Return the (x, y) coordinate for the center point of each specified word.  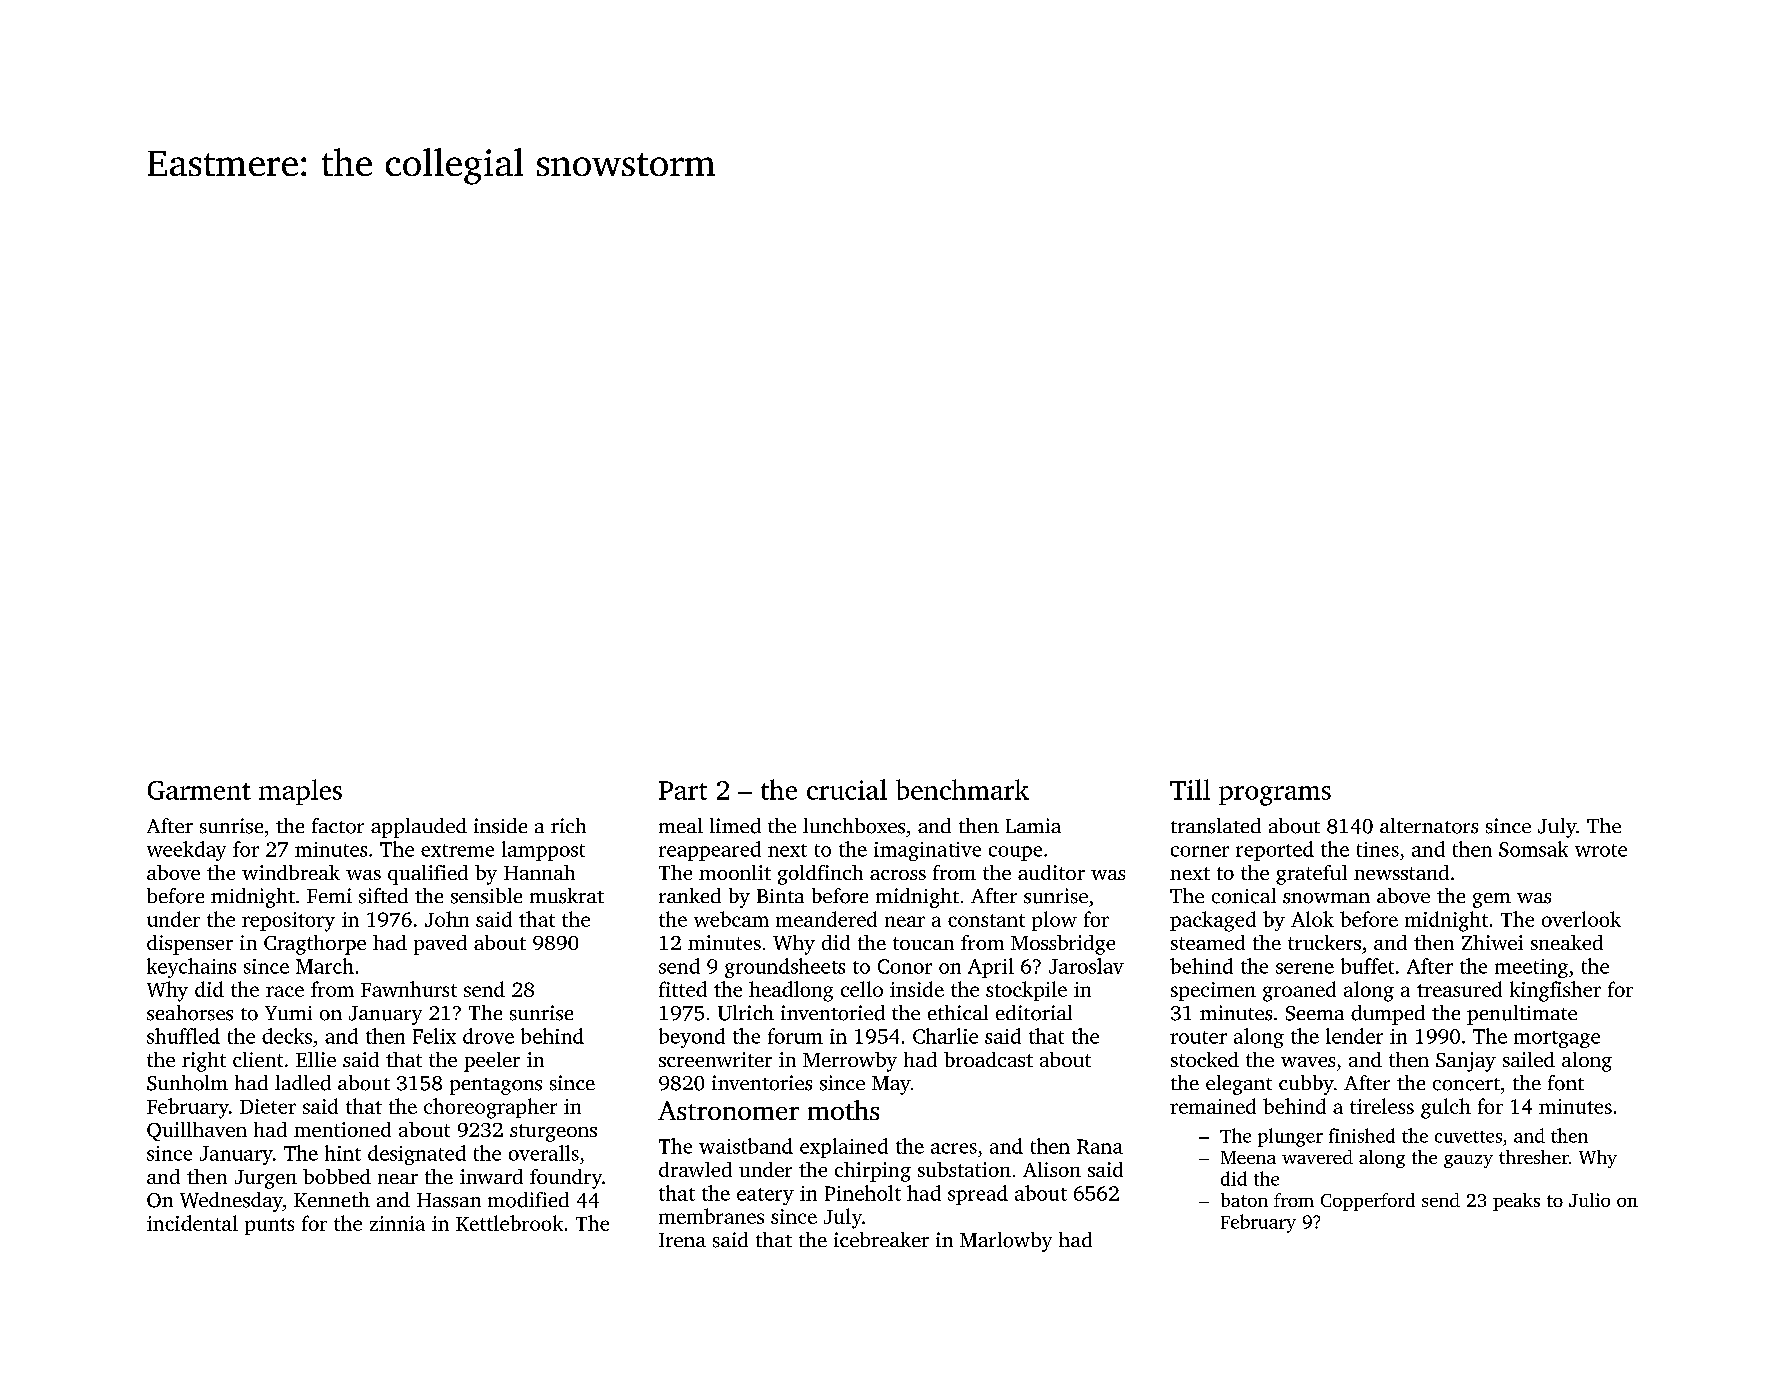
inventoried (833, 1013)
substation (964, 1169)
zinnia (397, 1223)
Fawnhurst (409, 989)
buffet (1367, 966)
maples (300, 792)
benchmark (962, 789)
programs (1275, 796)
